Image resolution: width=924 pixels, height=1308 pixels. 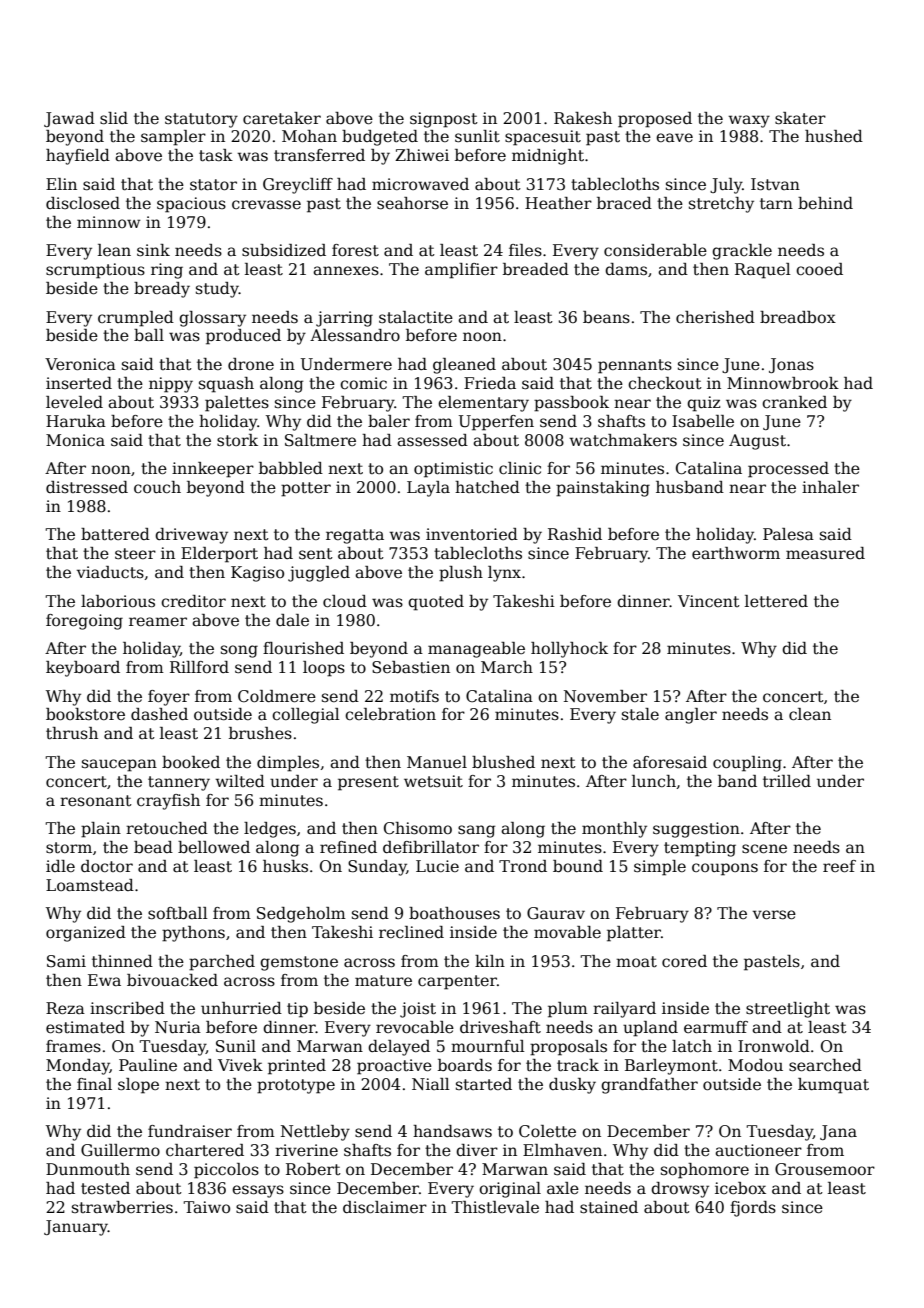 What do you see at coordinates (416, 317) in the image?
I see `stalactite` at bounding box center [416, 317].
